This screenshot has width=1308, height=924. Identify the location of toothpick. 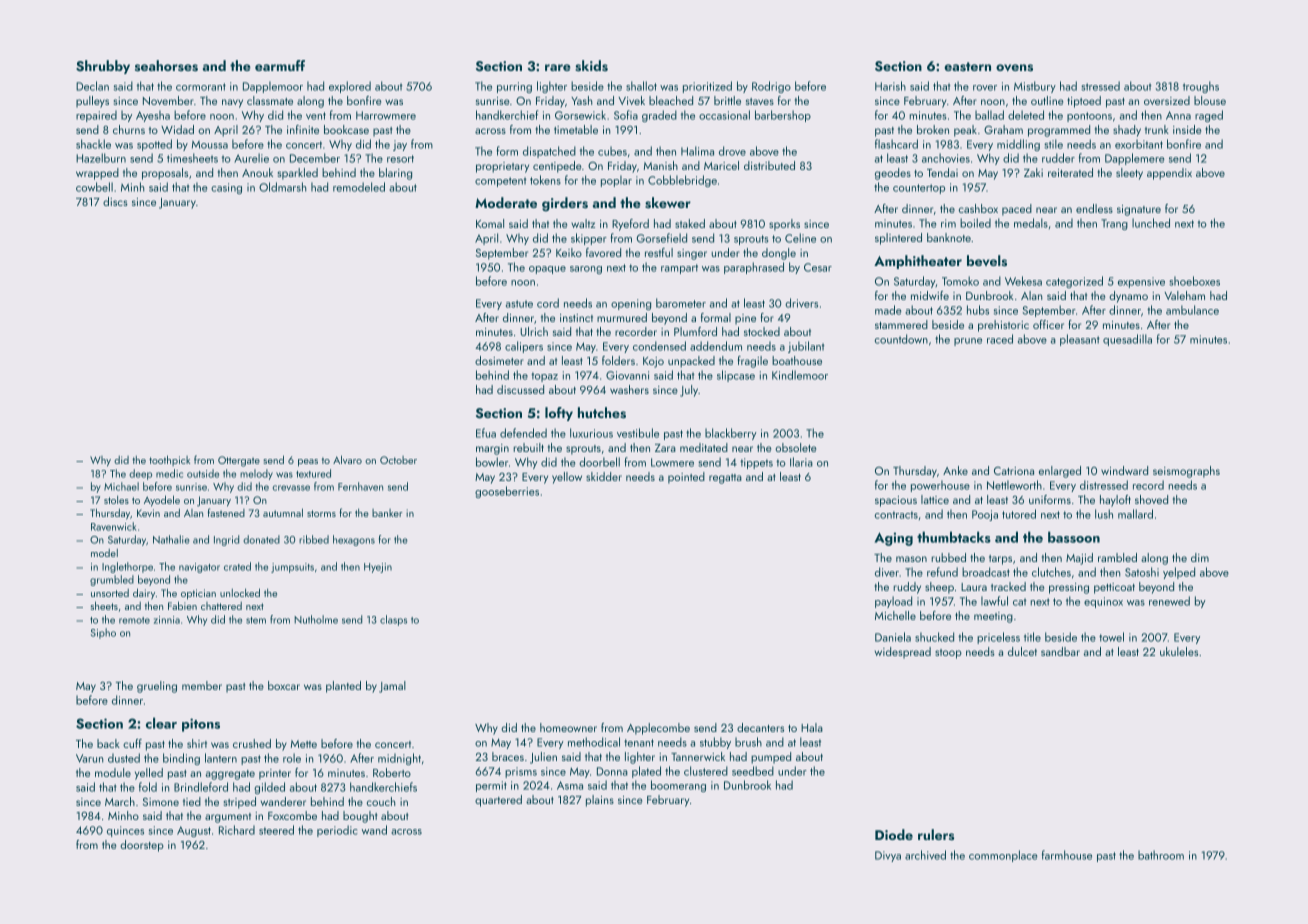
(169, 460).
